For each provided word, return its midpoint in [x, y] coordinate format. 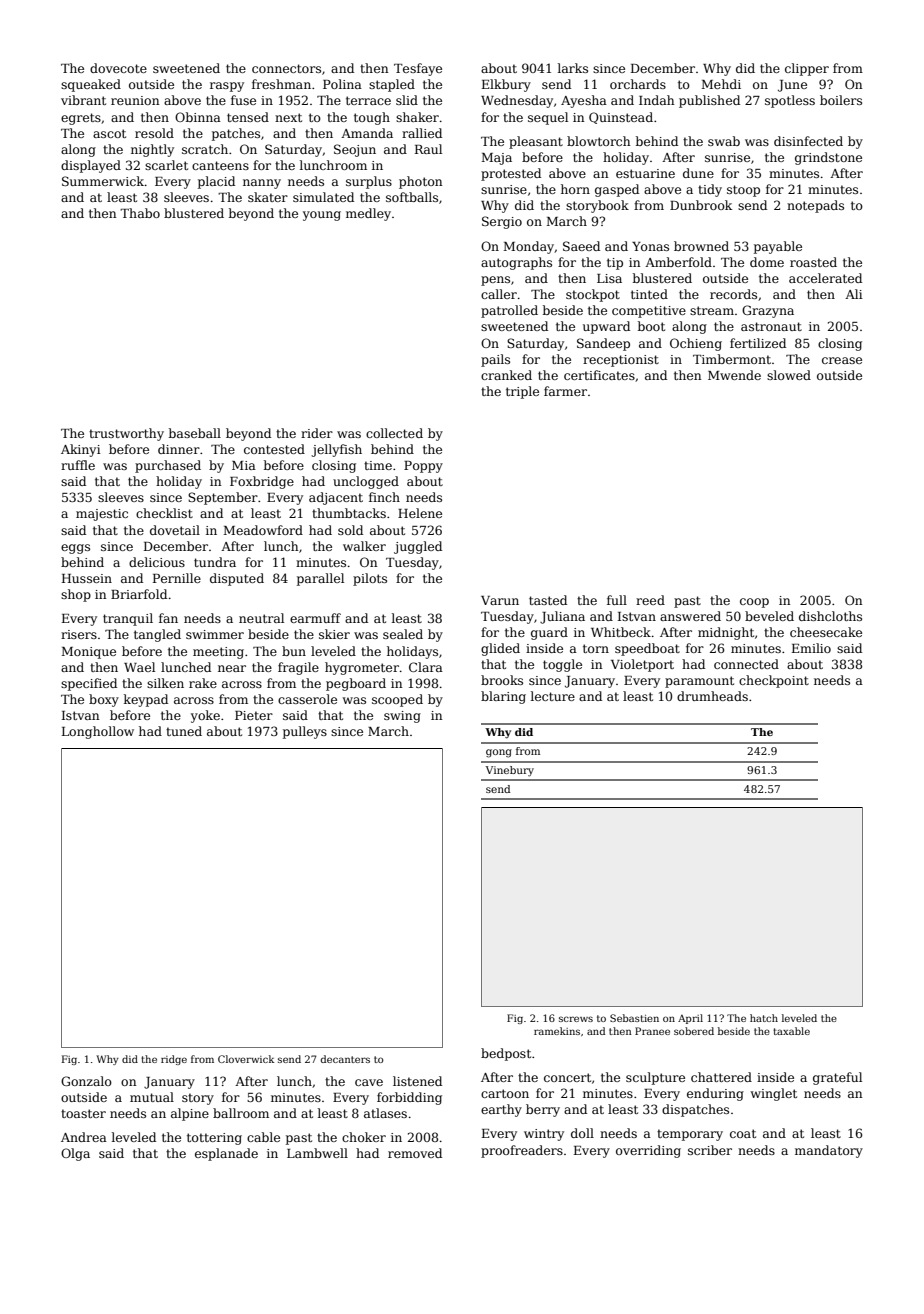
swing [402, 717]
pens [495, 281]
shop [76, 595]
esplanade [226, 1154]
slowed [789, 375]
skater [268, 197]
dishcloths [830, 616]
